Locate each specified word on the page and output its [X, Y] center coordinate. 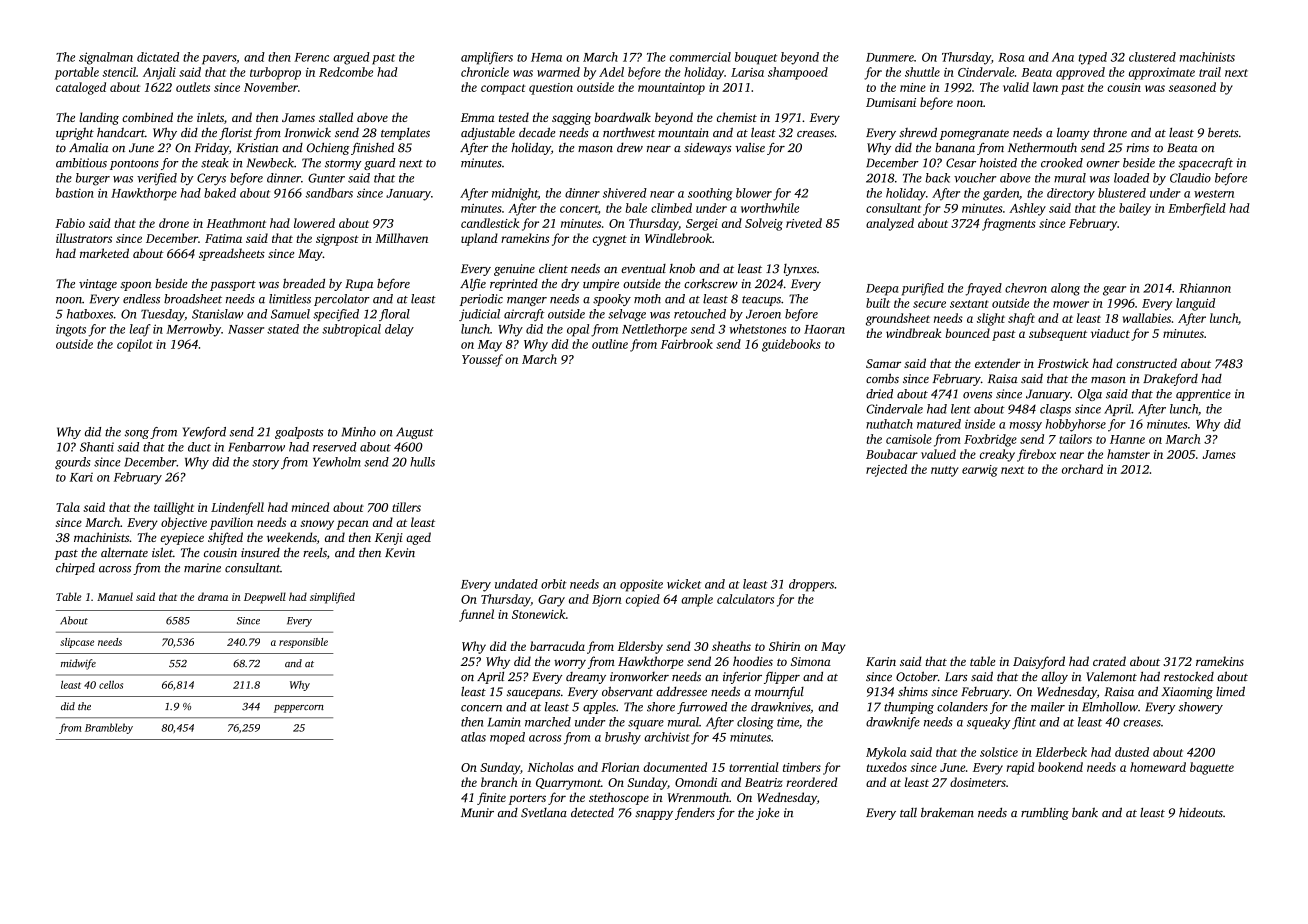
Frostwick [1063, 363]
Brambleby [109, 728]
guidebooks [791, 345]
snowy [317, 525]
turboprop [275, 73]
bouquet [756, 58]
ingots [71, 330]
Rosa [1011, 57]
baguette [1212, 768]
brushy [623, 738]
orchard [1082, 469]
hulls [422, 462]
